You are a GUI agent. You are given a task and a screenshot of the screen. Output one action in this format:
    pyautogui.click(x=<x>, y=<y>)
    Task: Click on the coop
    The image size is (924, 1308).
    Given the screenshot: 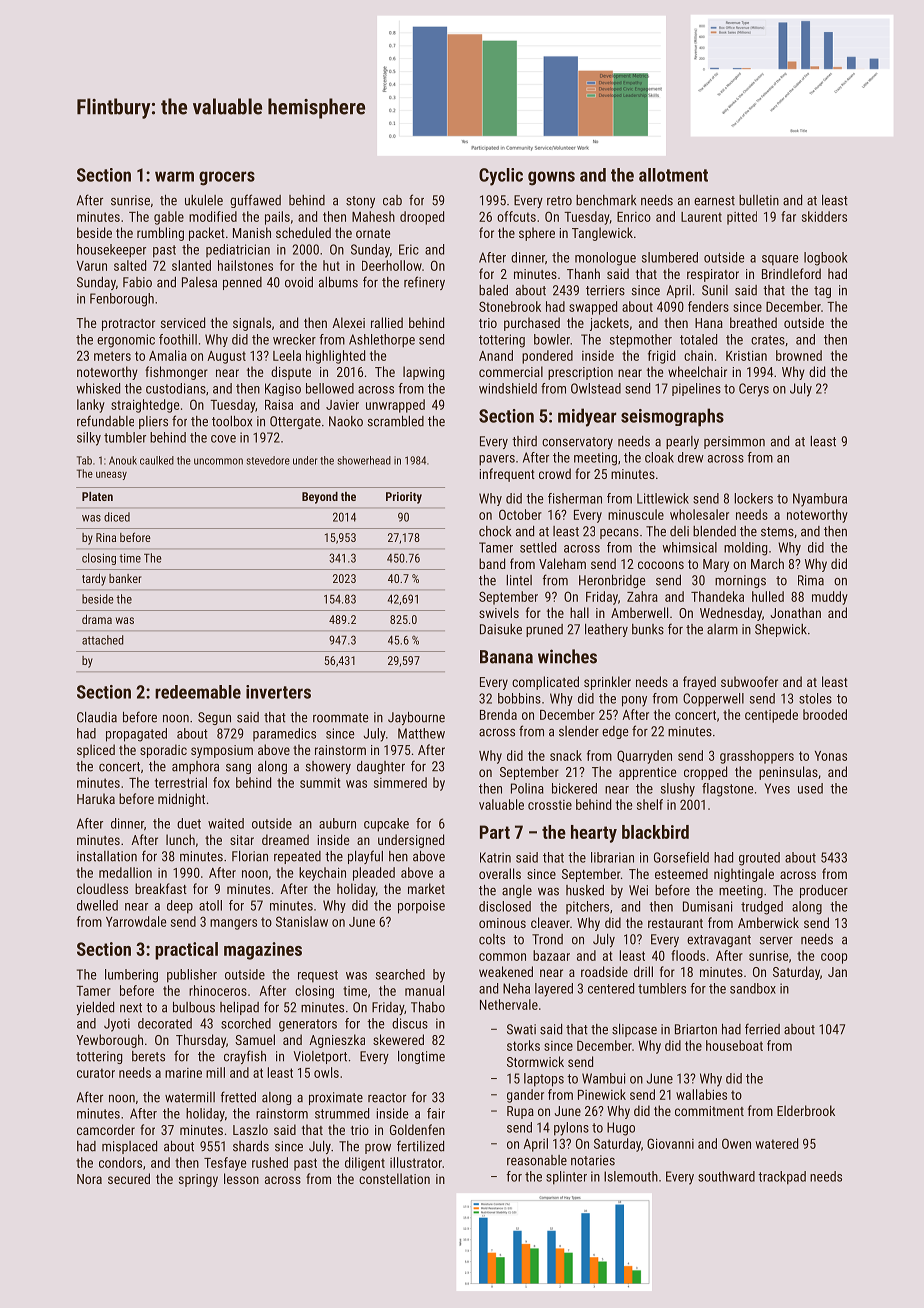 What is the action you would take?
    pyautogui.click(x=834, y=958)
